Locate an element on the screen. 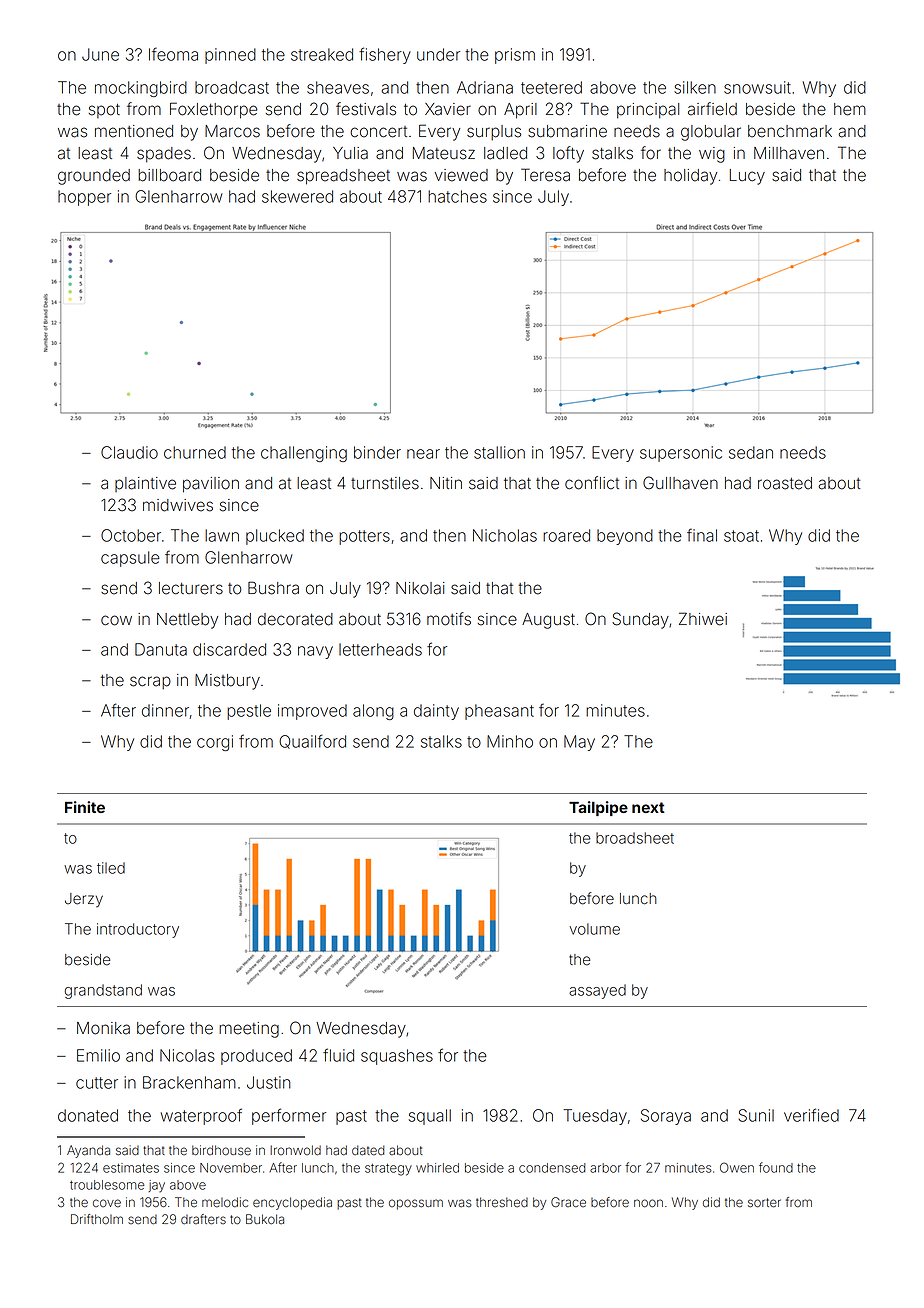  churned is located at coordinates (195, 452).
